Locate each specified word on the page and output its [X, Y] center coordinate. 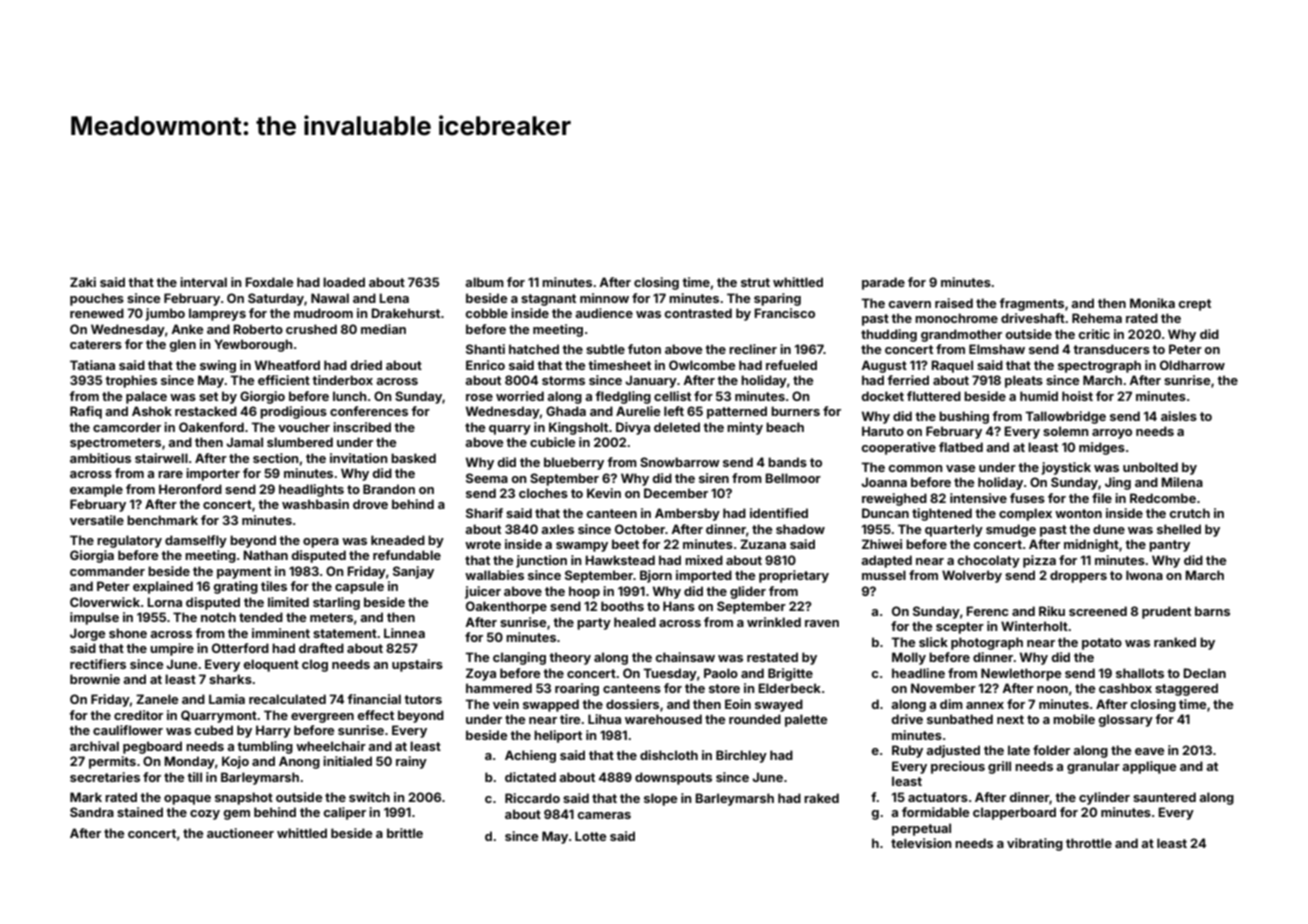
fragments [1031, 304]
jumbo [165, 314]
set [208, 396]
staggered [1186, 689]
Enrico [485, 365]
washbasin [315, 504]
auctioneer [240, 833]
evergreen [322, 718]
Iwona [1144, 575]
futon [644, 349]
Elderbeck [789, 688]
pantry [1169, 546]
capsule [359, 587]
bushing [964, 417]
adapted [886, 561]
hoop [584, 592]
